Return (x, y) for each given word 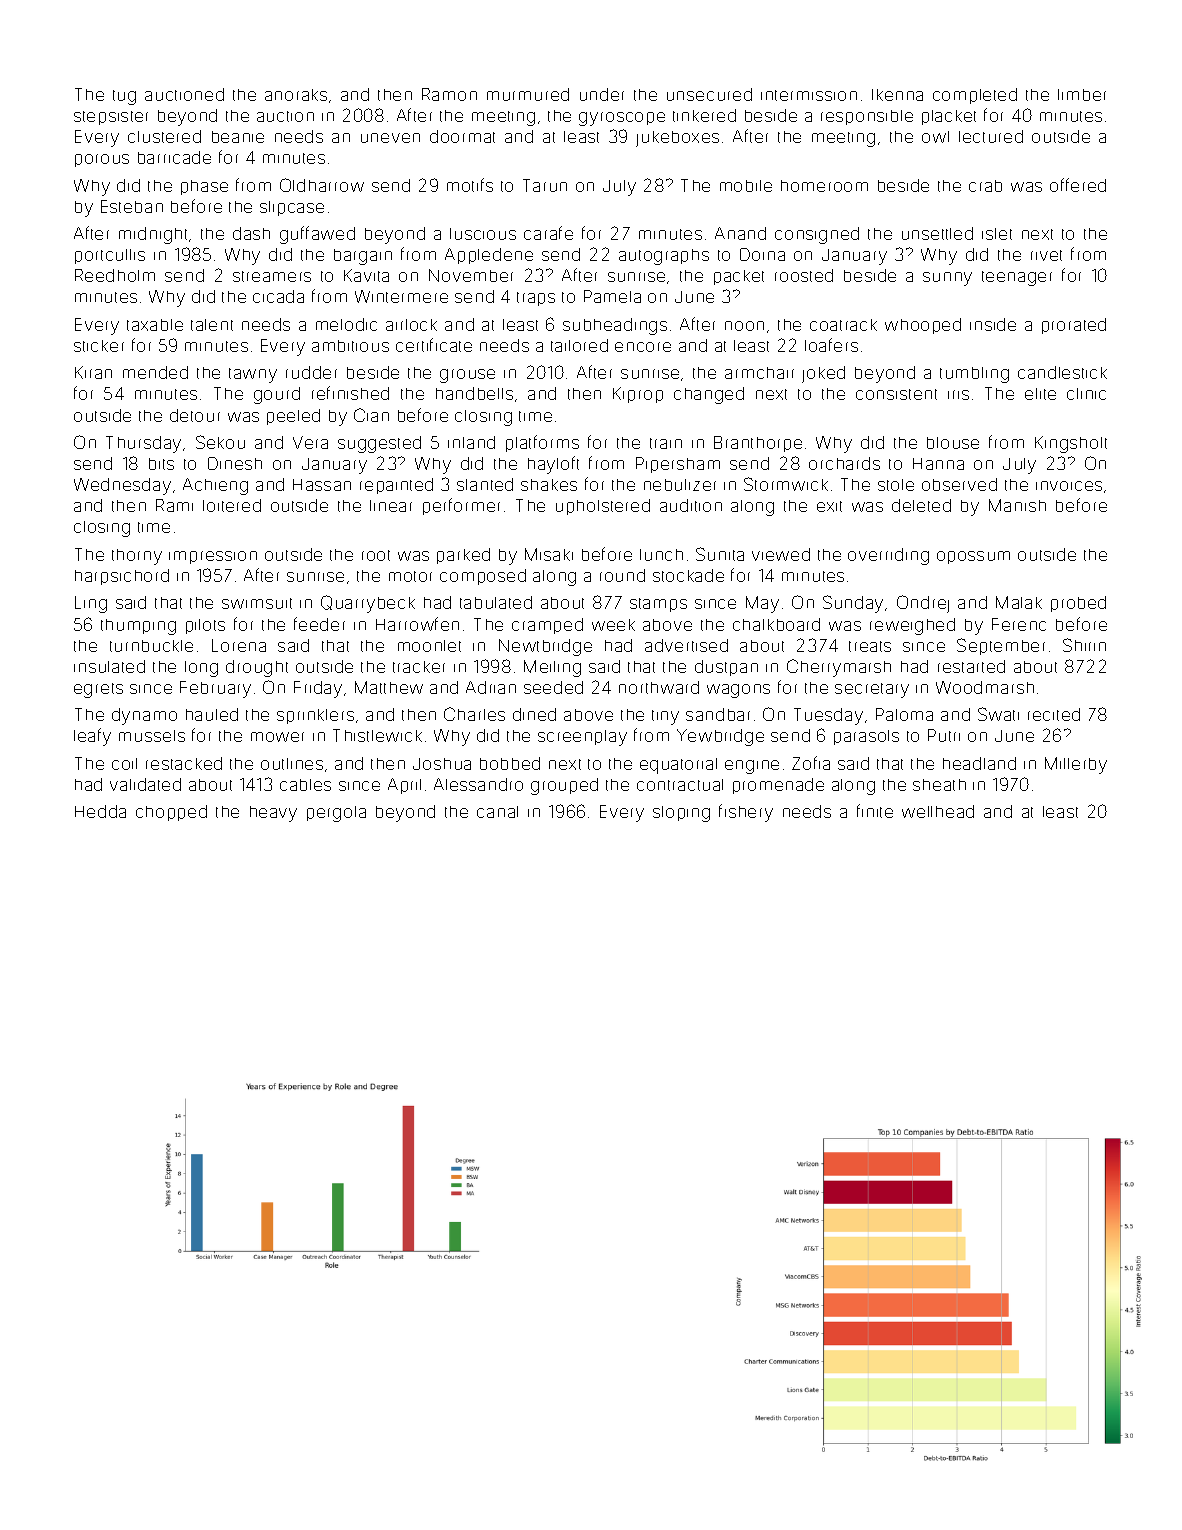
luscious (483, 234)
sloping (681, 814)
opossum (973, 557)
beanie (238, 137)
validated (145, 784)
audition (691, 505)
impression (213, 557)
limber (1082, 95)
